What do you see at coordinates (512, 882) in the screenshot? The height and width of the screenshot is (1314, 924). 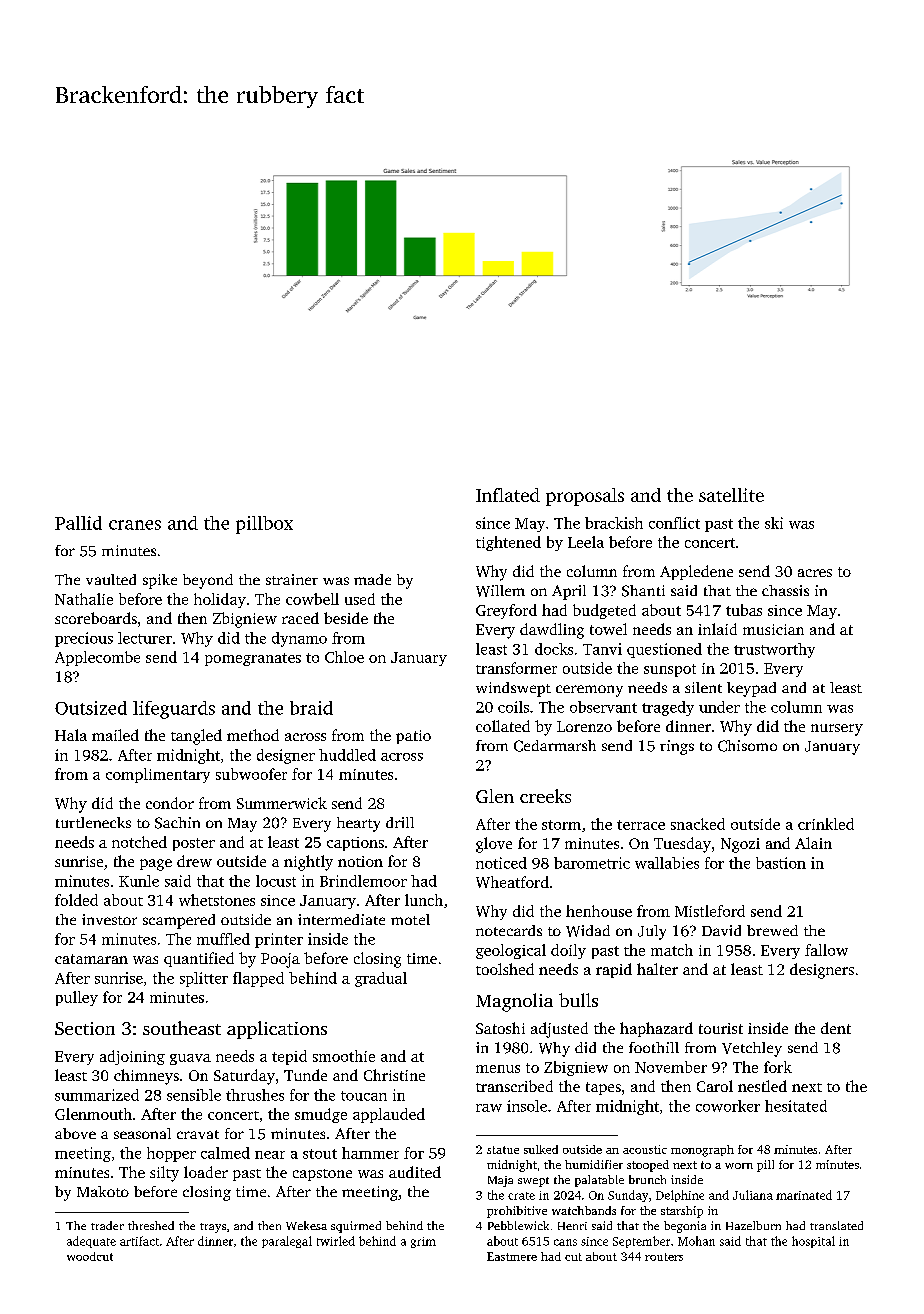 I see `Wheatford` at bounding box center [512, 882].
